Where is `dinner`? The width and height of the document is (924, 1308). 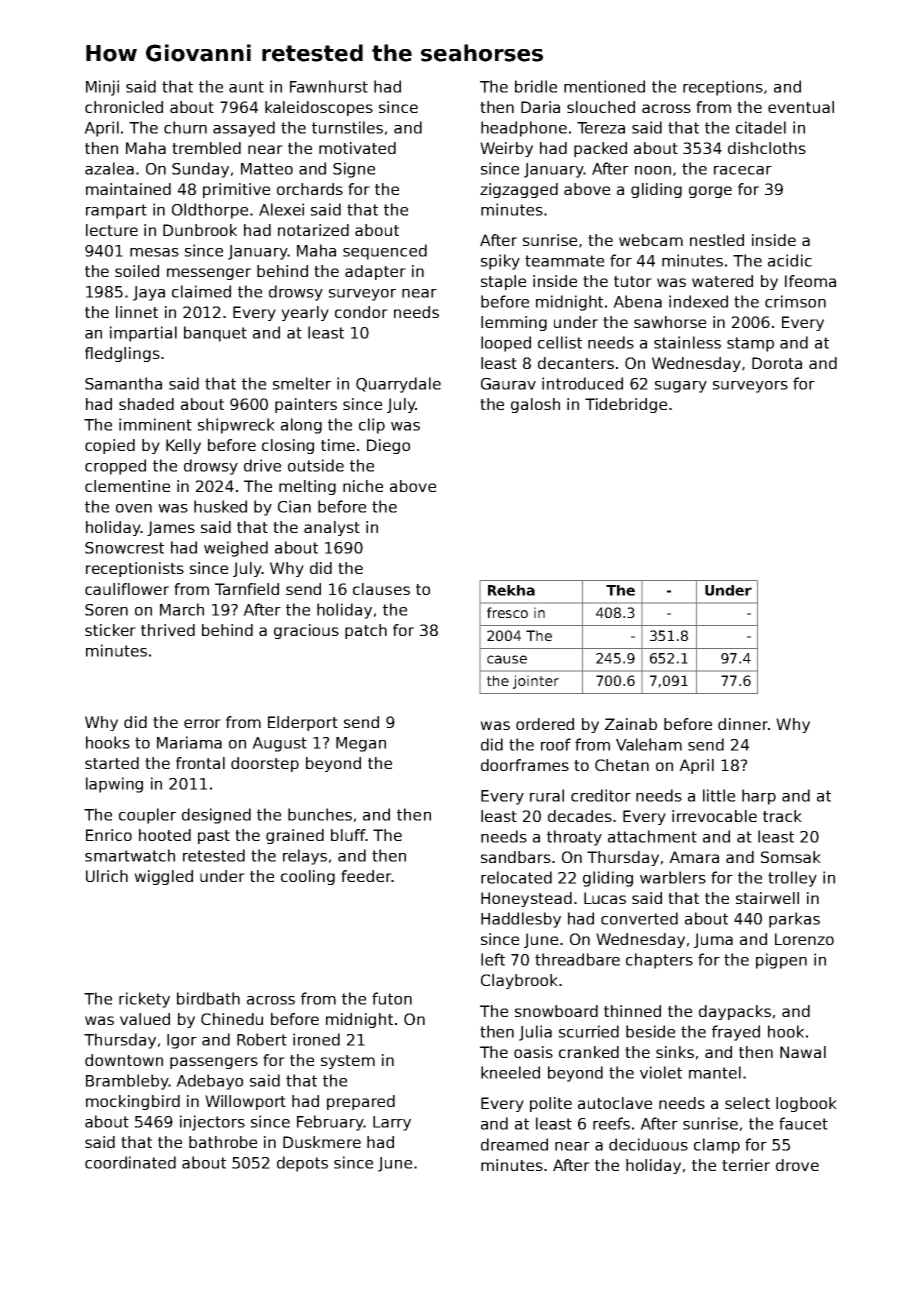
dinner is located at coordinates (743, 724).
